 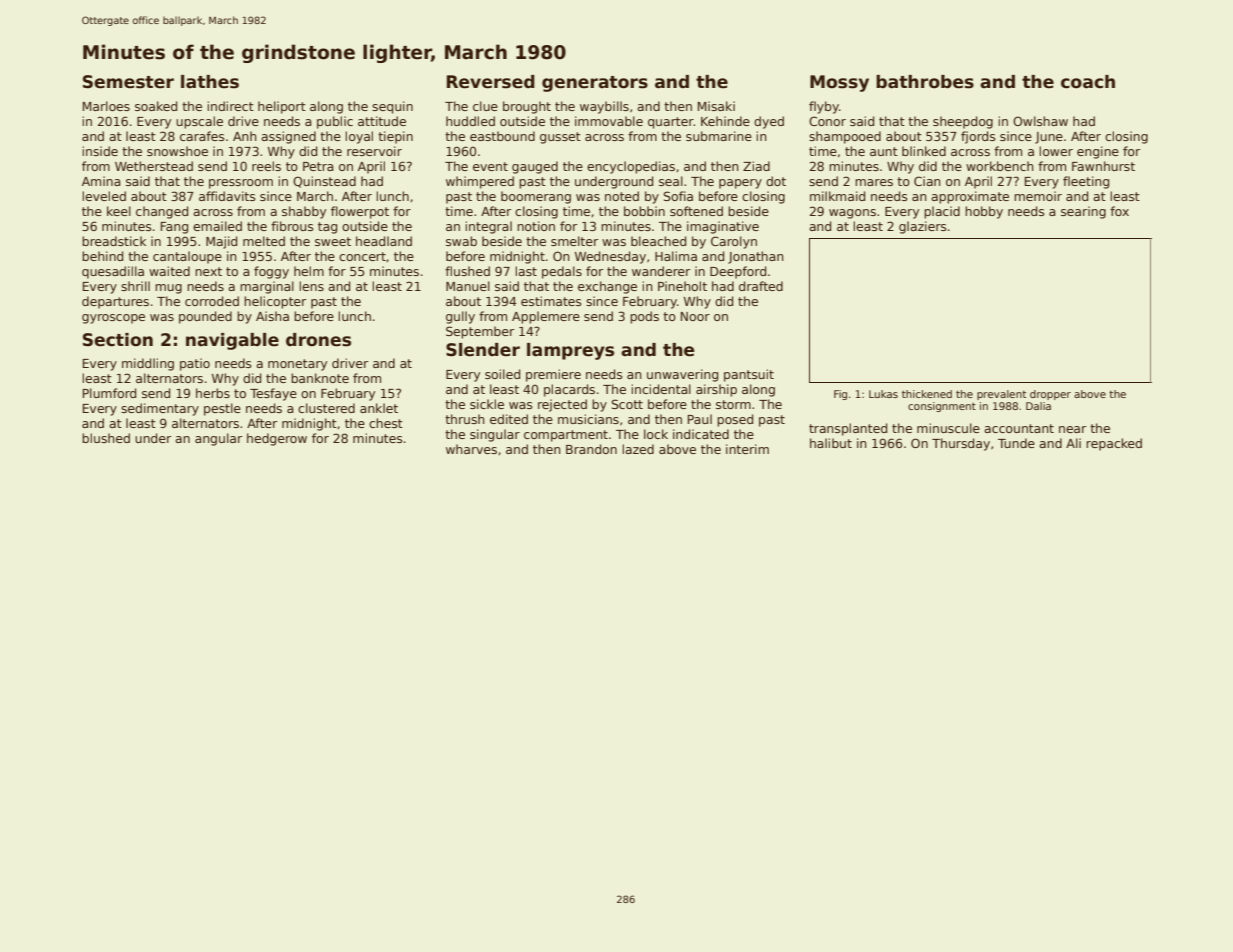 What do you see at coordinates (658, 241) in the screenshot?
I see `bleached` at bounding box center [658, 241].
